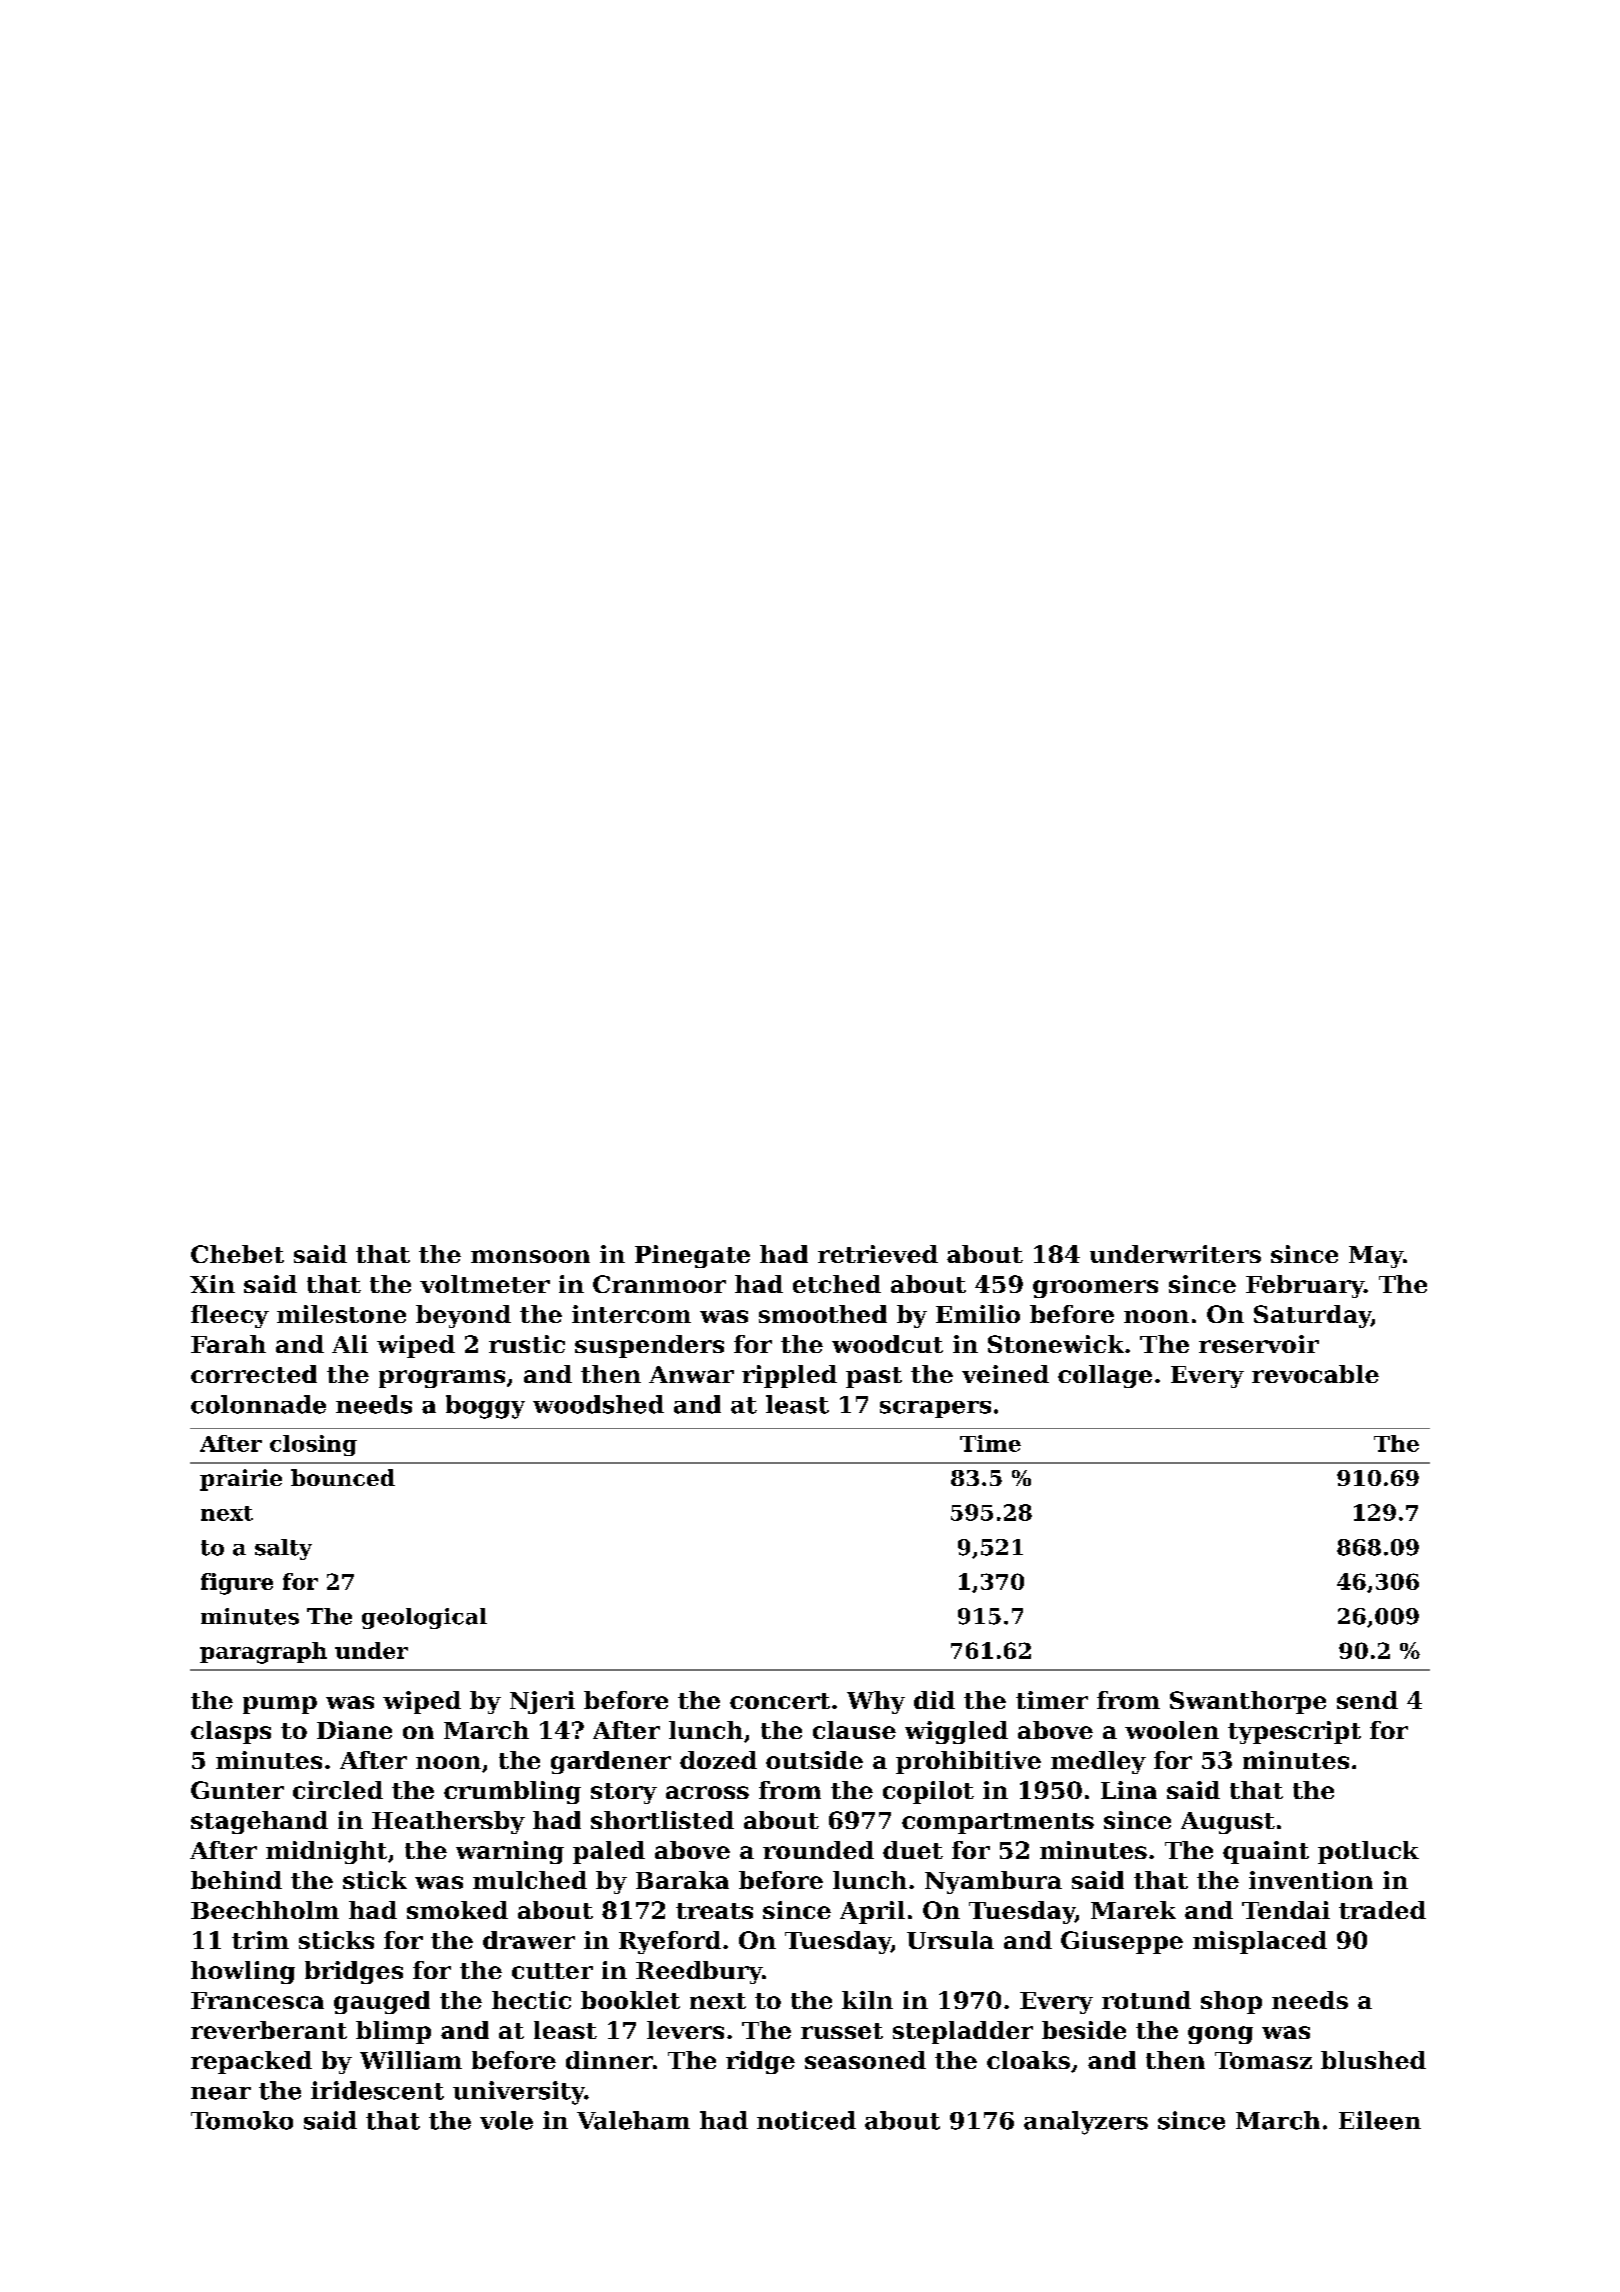 This screenshot has width=1620, height=2292. What do you see at coordinates (1315, 1374) in the screenshot?
I see `revocable` at bounding box center [1315, 1374].
